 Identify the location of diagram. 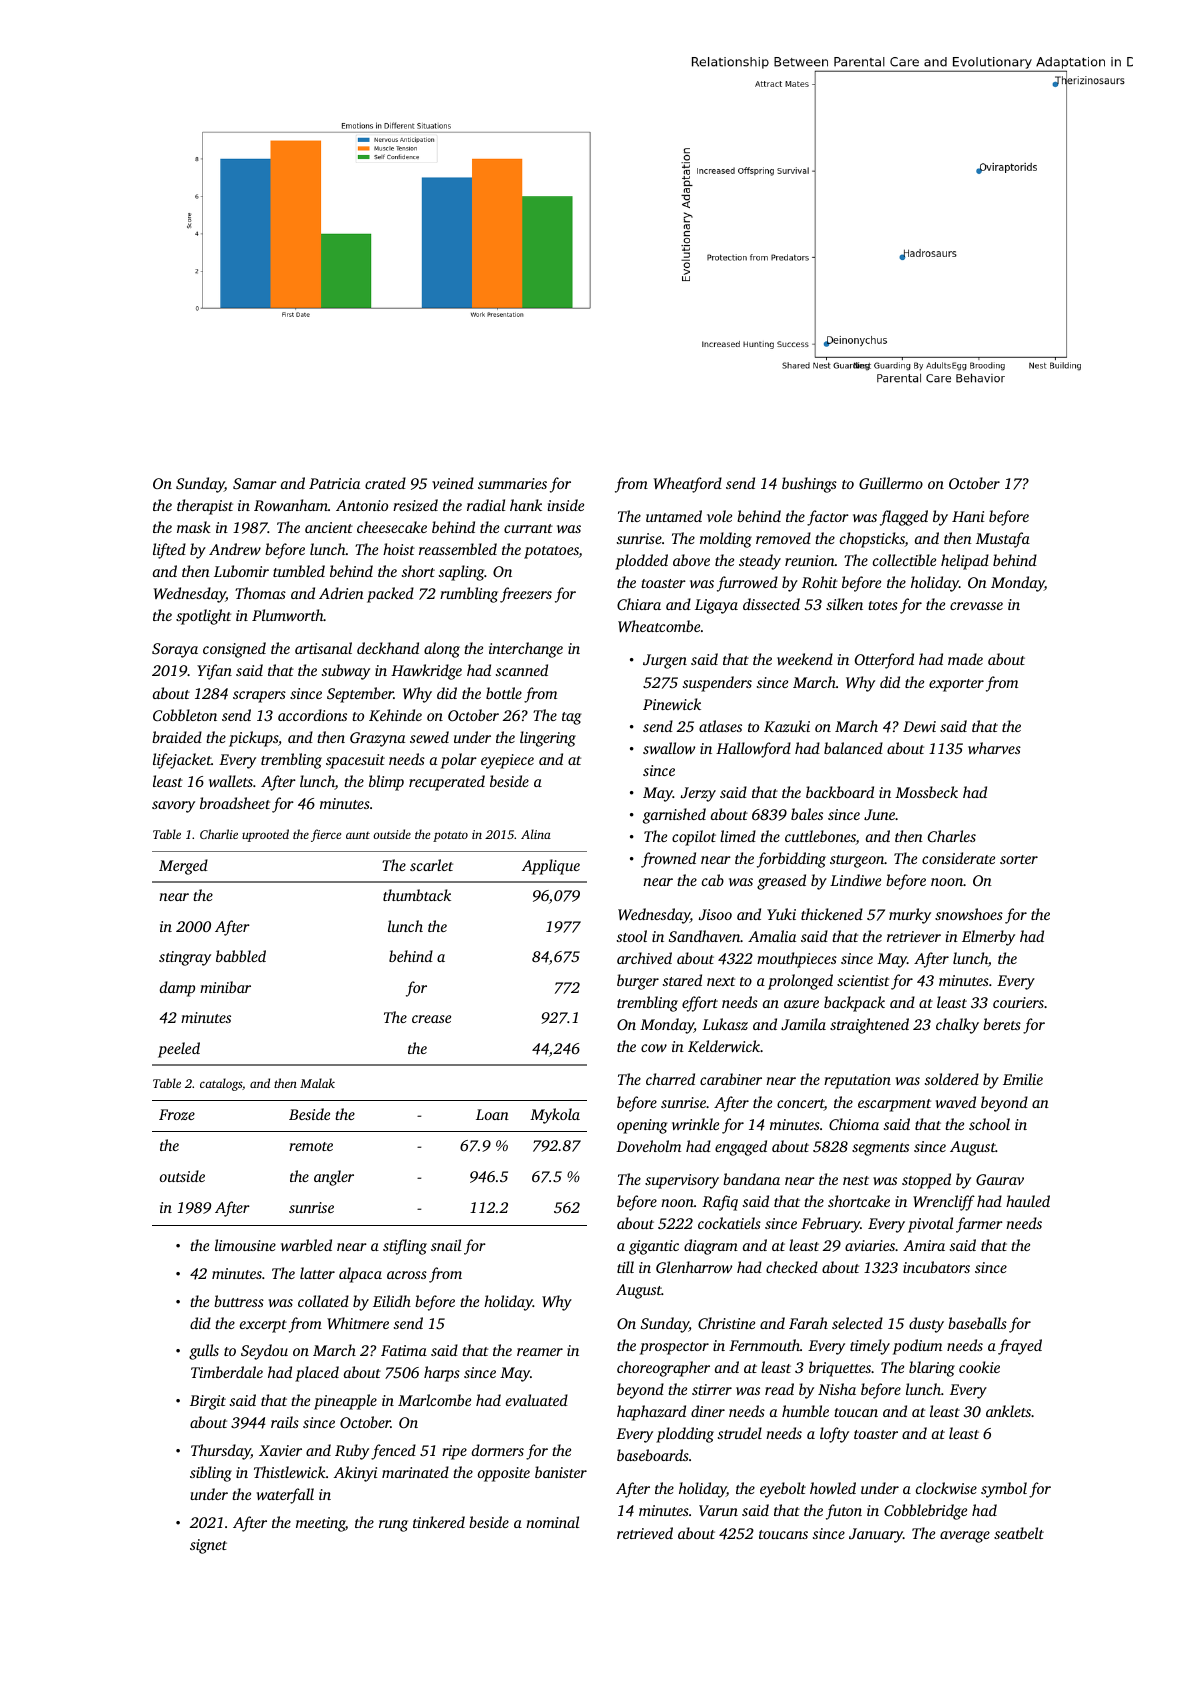
(711, 1247).
